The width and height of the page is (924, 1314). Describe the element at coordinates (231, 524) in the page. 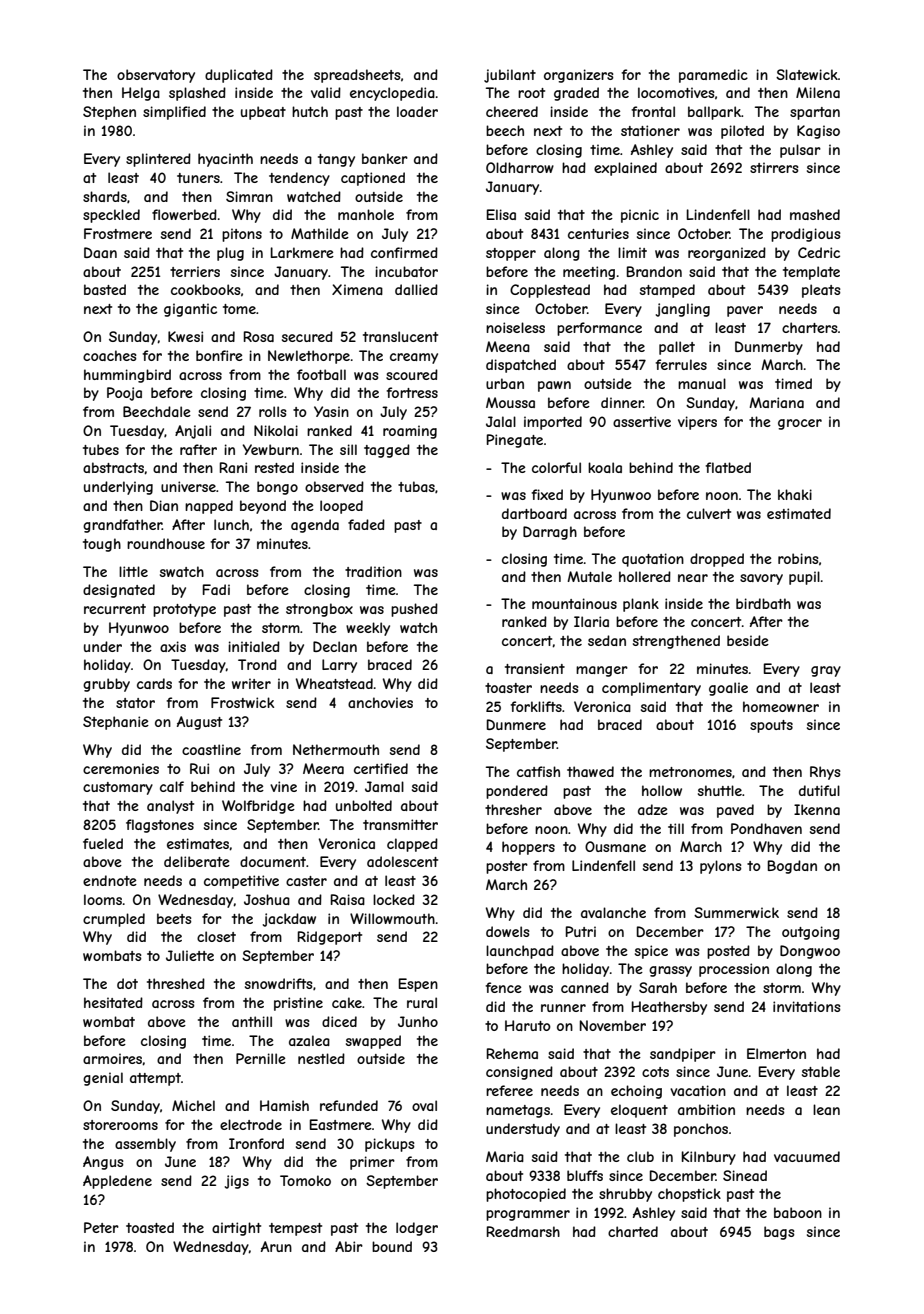

I see `lunch` at that location.
